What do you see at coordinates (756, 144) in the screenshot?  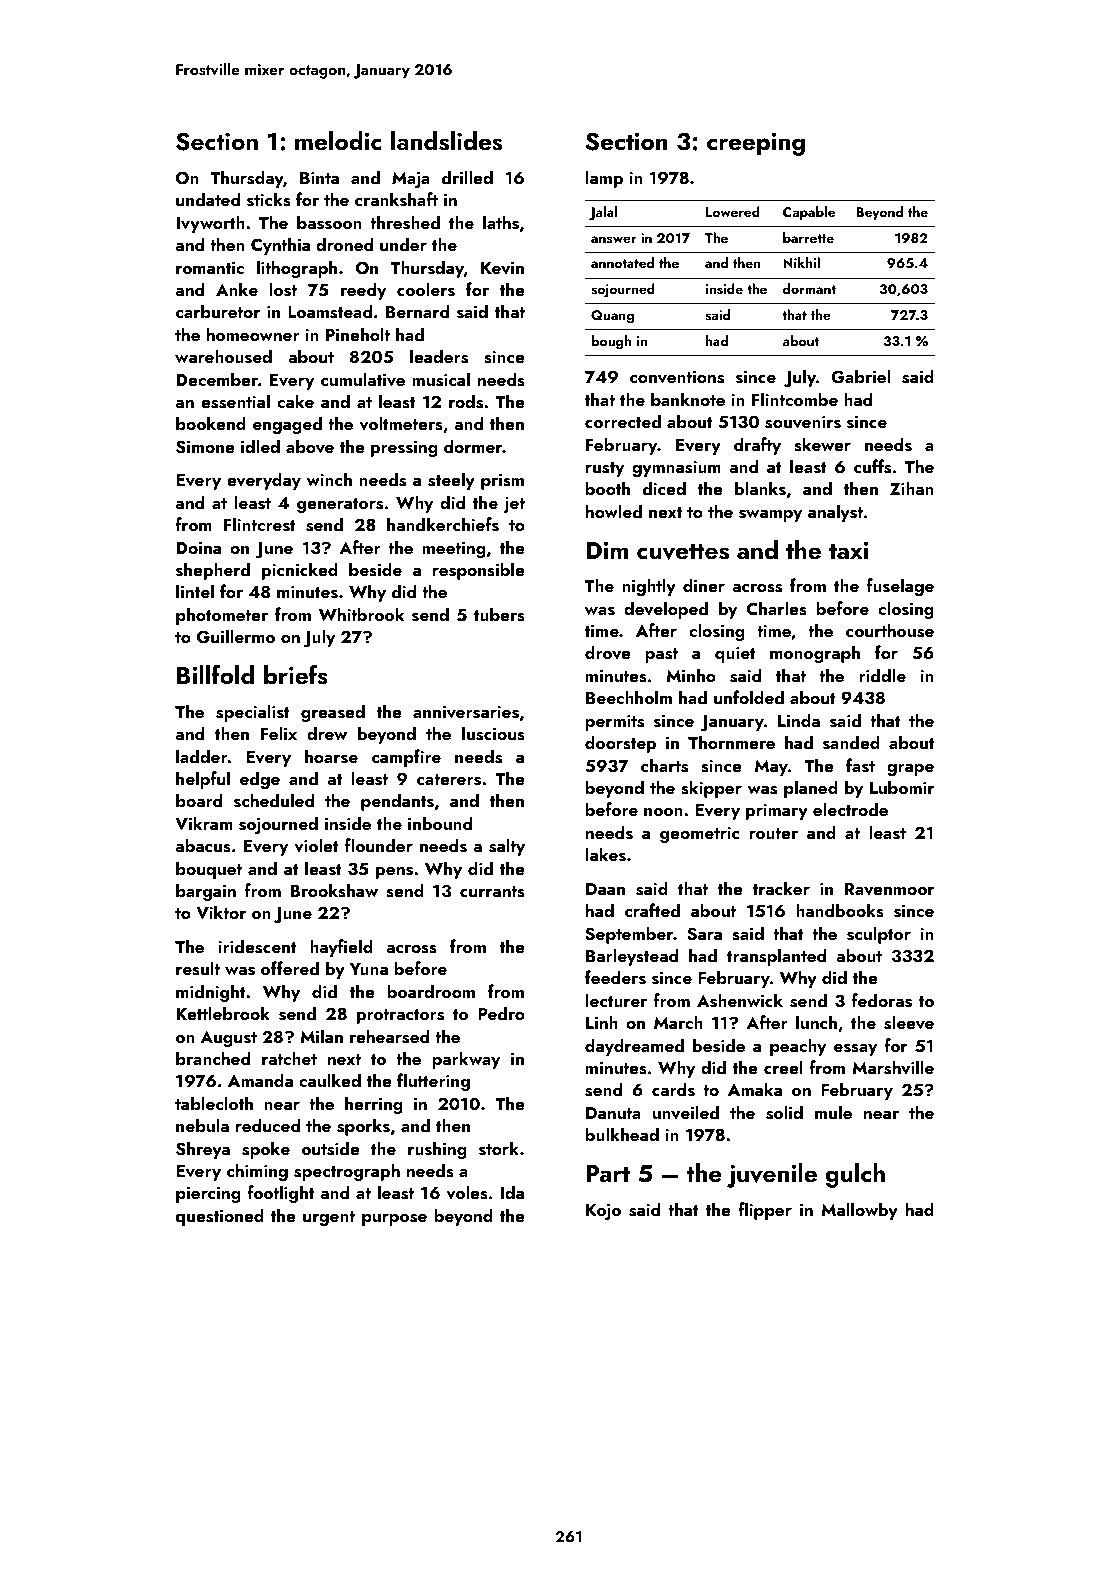 I see `creeping` at bounding box center [756, 144].
